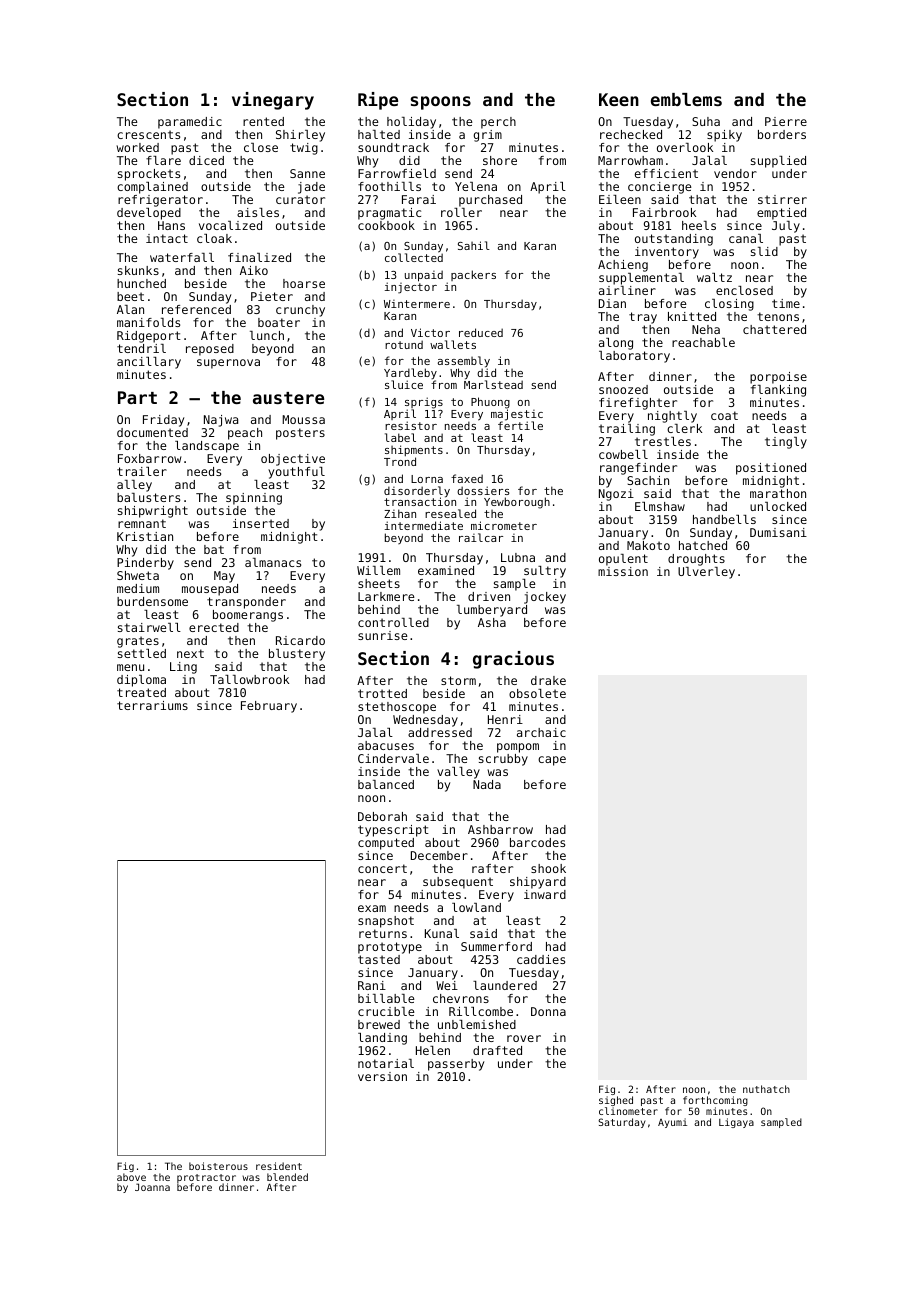 The image size is (924, 1308). I want to click on Joanna, so click(152, 1187).
